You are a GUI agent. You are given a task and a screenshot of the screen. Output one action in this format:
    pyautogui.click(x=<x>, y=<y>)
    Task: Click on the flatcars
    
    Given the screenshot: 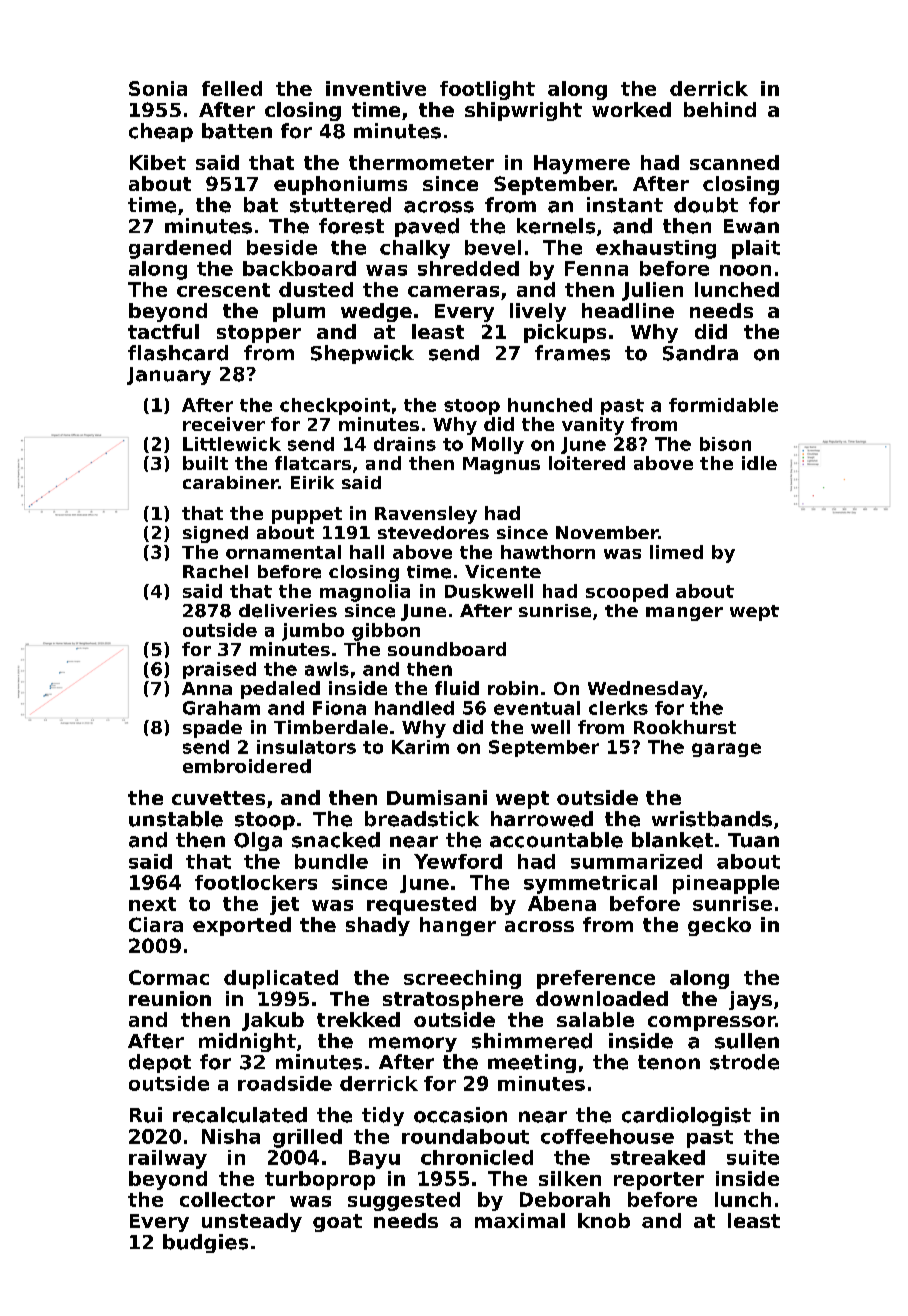 What is the action you would take?
    pyautogui.click(x=313, y=463)
